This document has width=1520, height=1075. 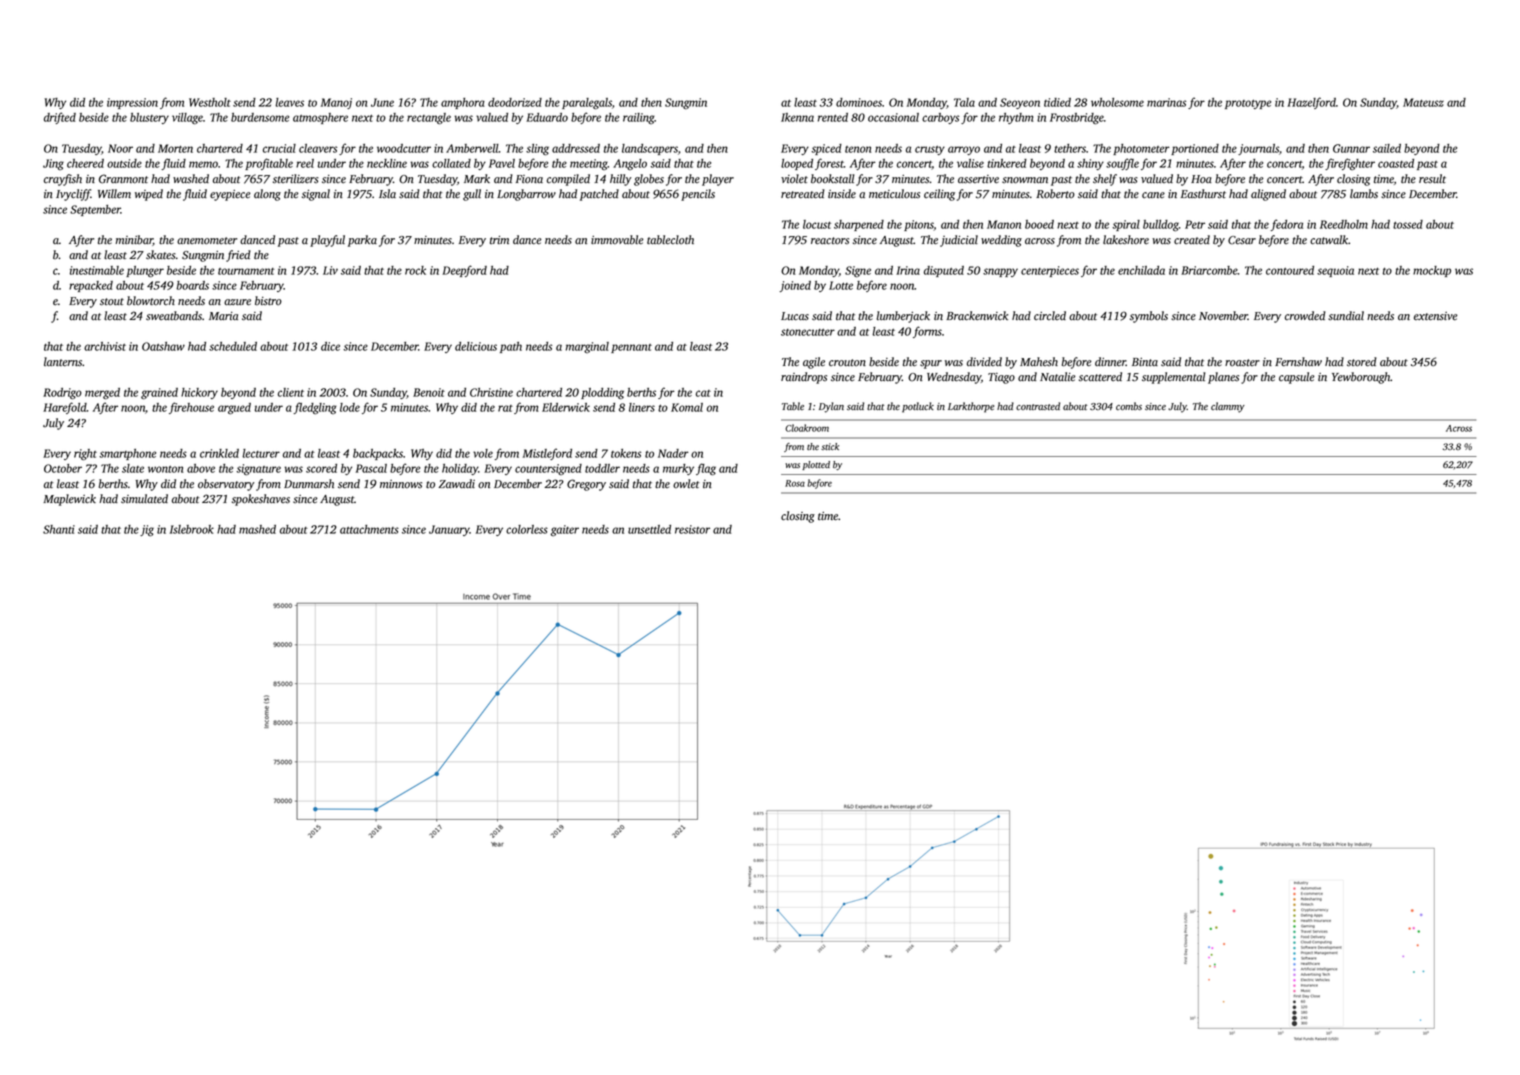 What do you see at coordinates (692, 529) in the document?
I see `resistor` at bounding box center [692, 529].
